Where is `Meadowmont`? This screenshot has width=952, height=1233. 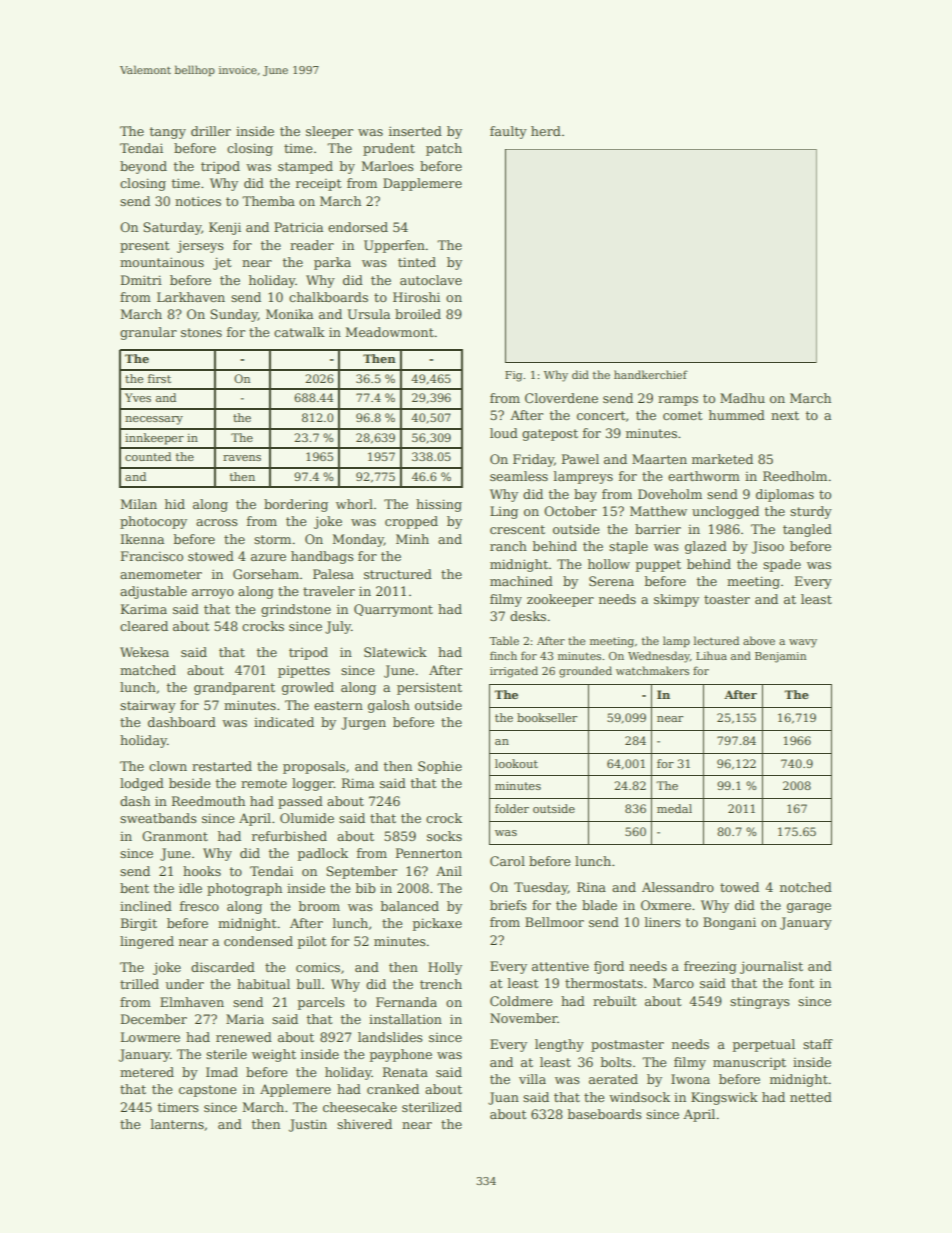
Meadowmont is located at coordinates (390, 332).
